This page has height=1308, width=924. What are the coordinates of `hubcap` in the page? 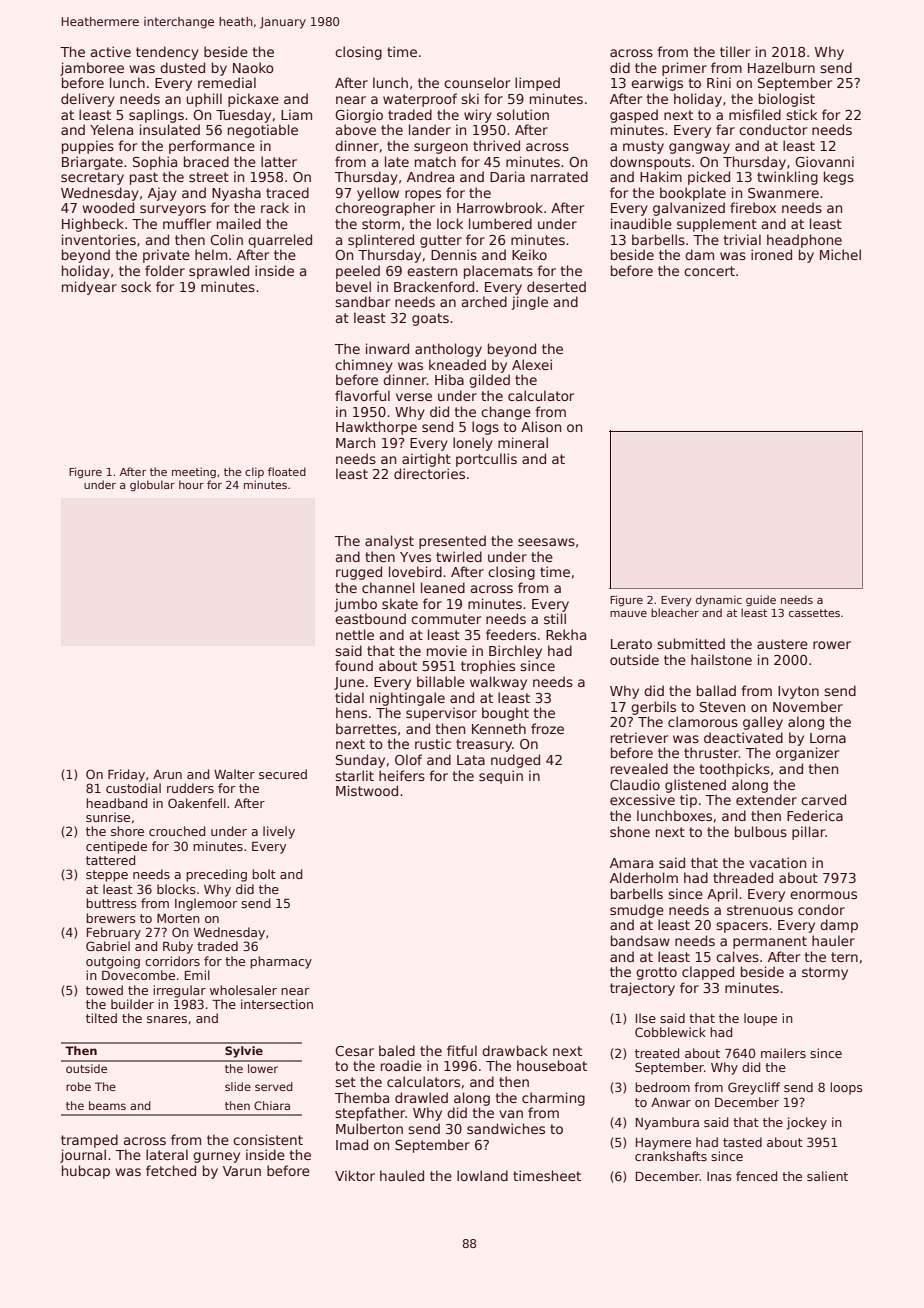 It's located at (86, 1172).
